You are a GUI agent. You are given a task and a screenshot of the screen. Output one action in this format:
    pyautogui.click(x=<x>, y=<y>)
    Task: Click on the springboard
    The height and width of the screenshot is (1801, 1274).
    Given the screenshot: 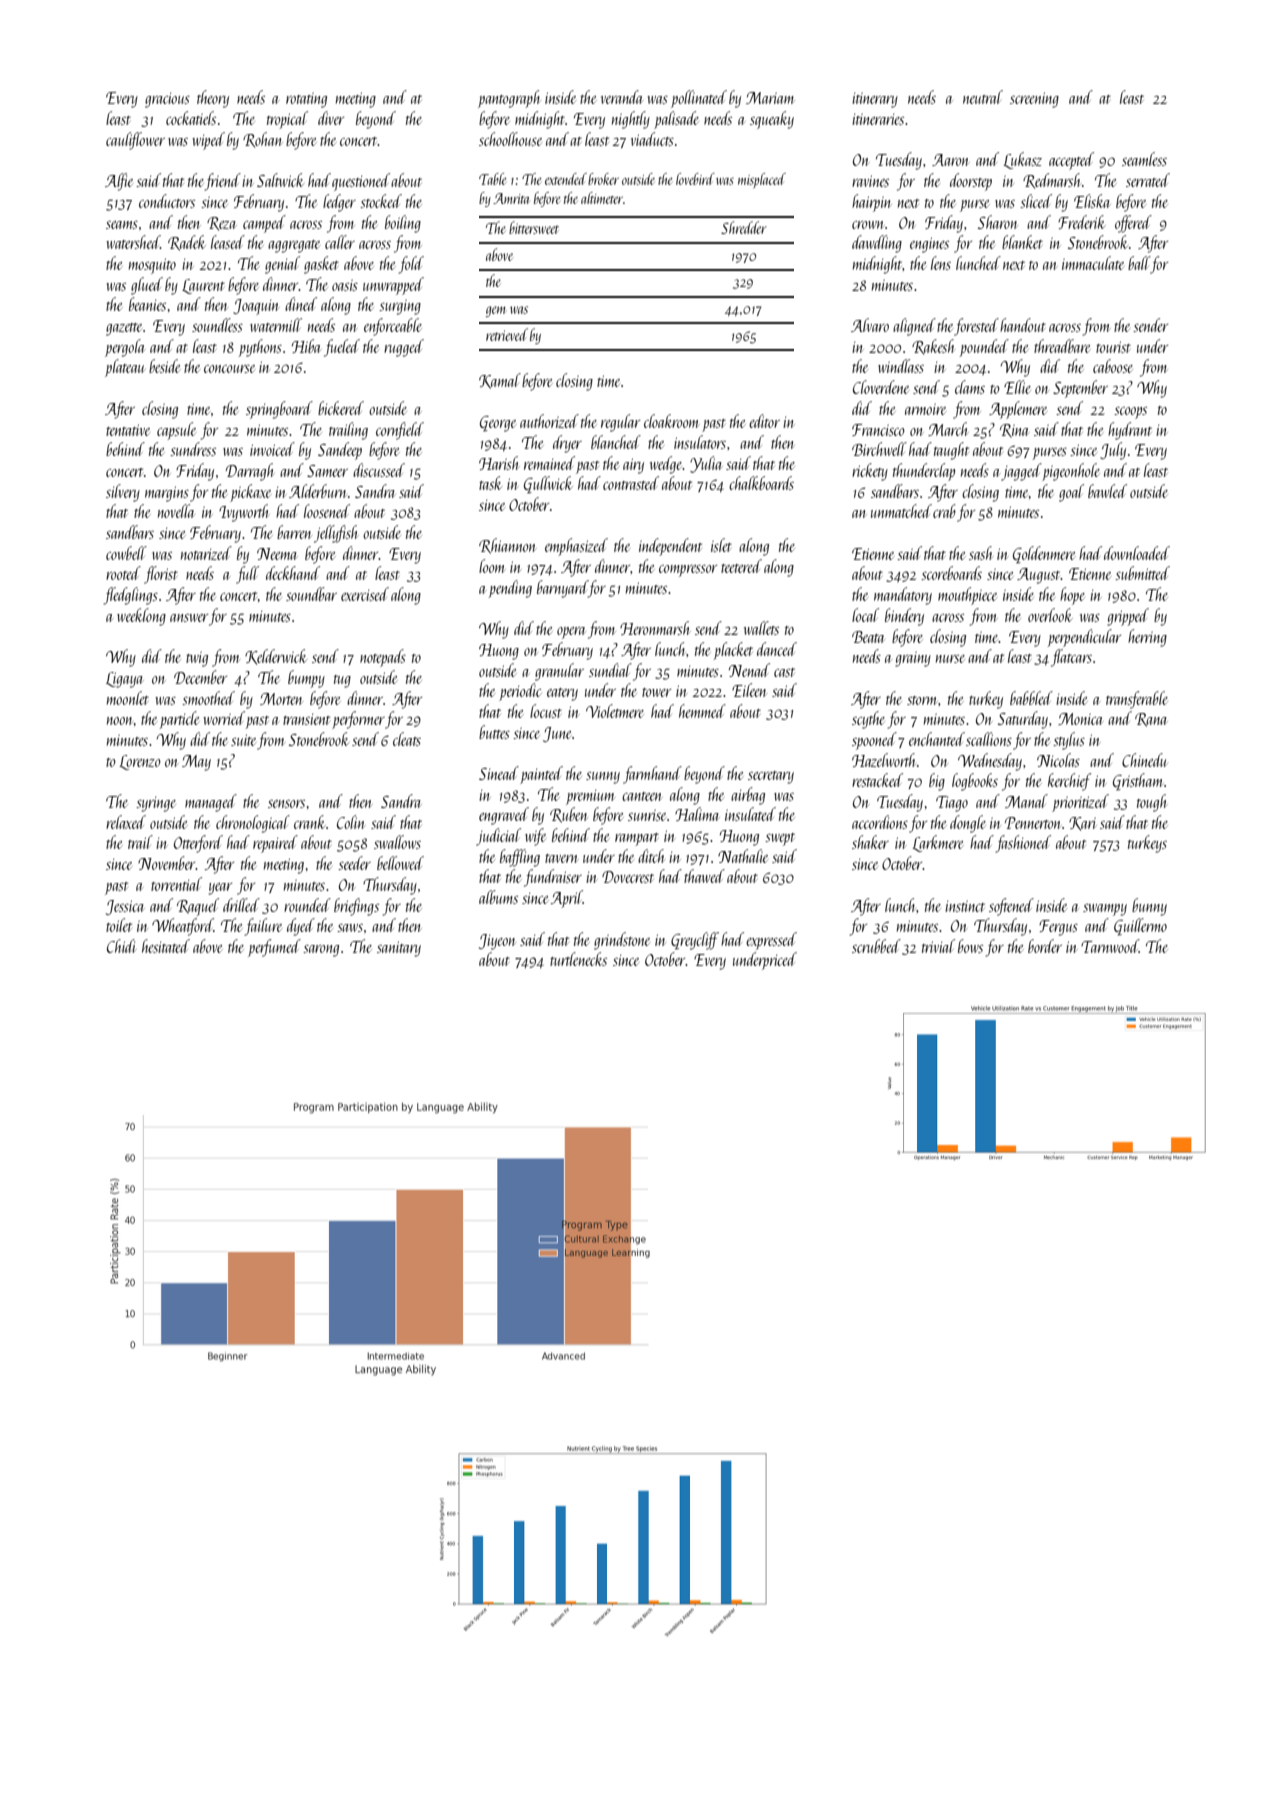 What is the action you would take?
    pyautogui.click(x=279, y=410)
